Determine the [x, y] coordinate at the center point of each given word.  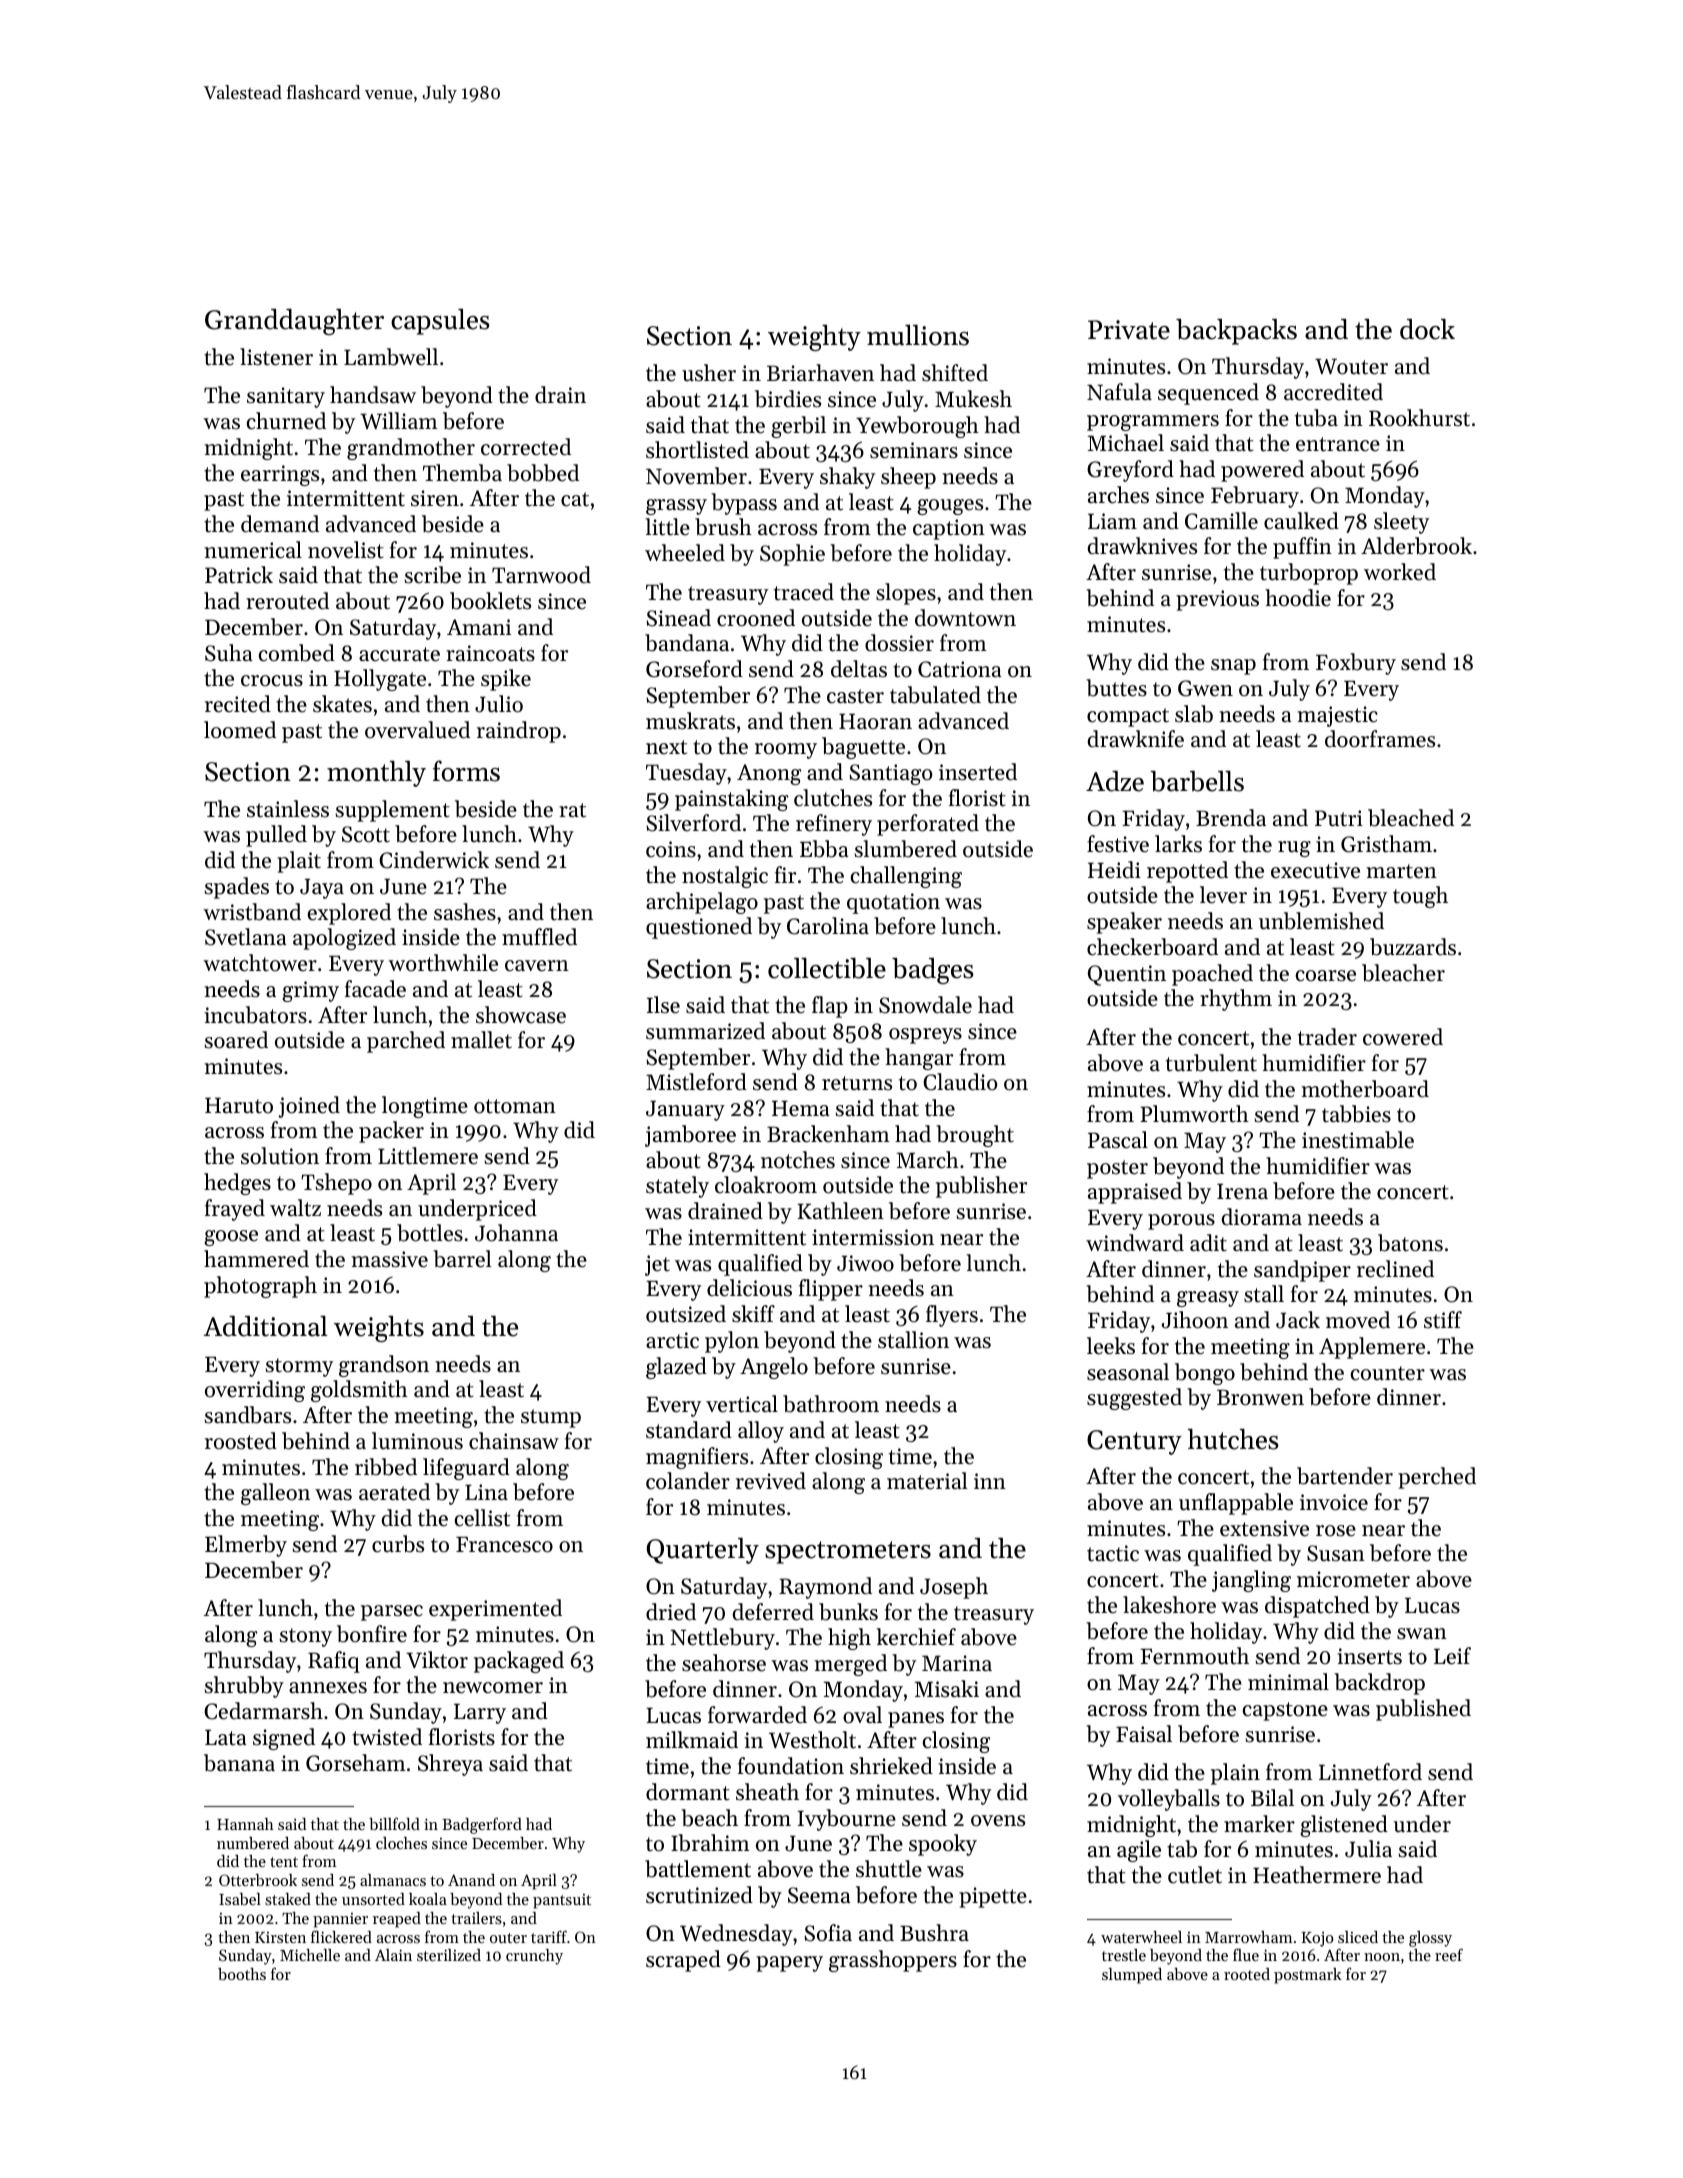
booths [242, 1974]
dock [1427, 329]
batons [1410, 1243]
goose [231, 1238]
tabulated [935, 695]
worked [1400, 572]
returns [857, 1083]
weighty [814, 338]
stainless [288, 809]
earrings [280, 475]
